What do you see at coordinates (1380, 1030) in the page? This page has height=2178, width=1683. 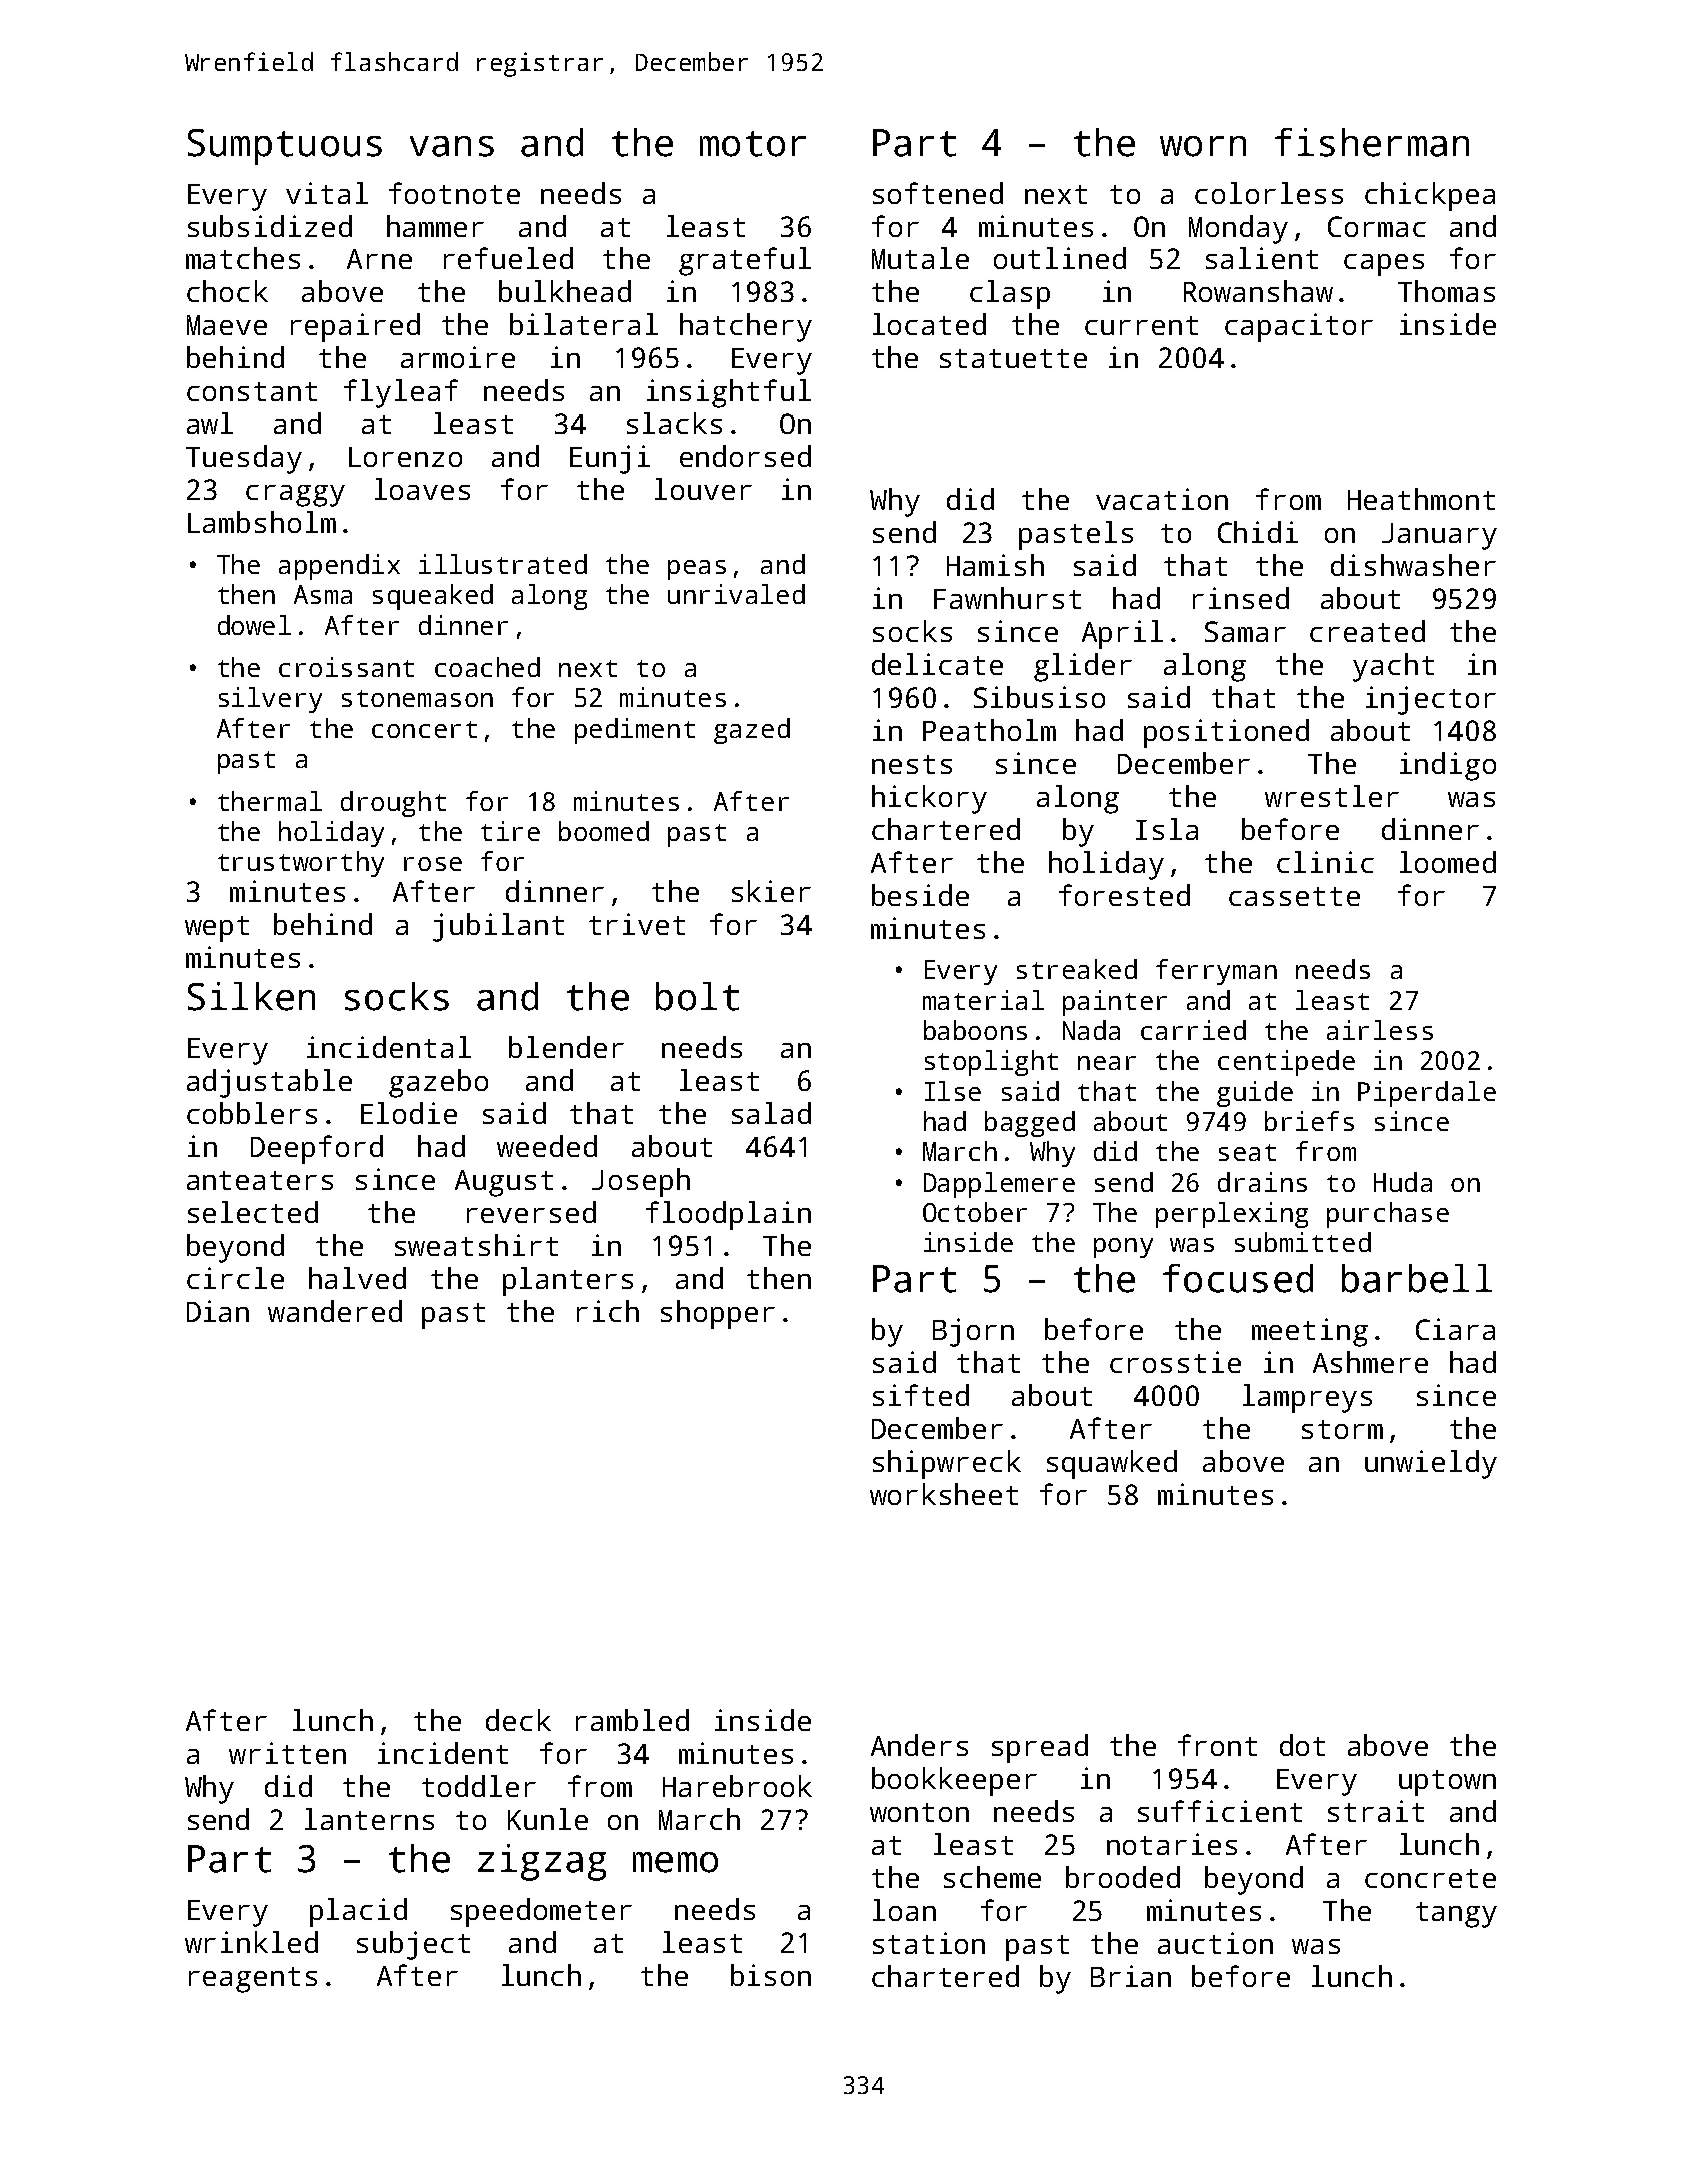 I see `airless` at bounding box center [1380, 1030].
